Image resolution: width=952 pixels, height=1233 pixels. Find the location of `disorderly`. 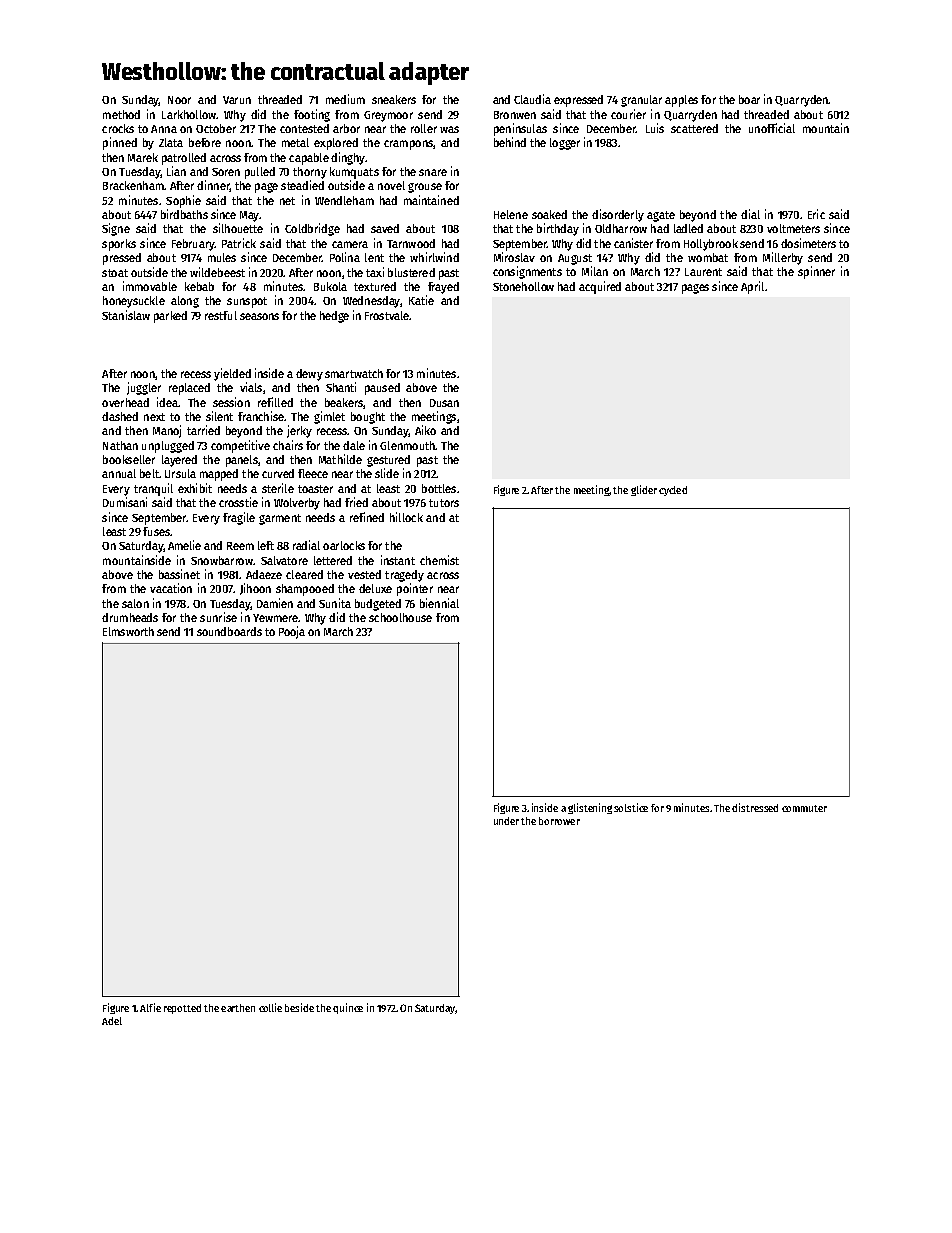

disorderly is located at coordinates (618, 215).
